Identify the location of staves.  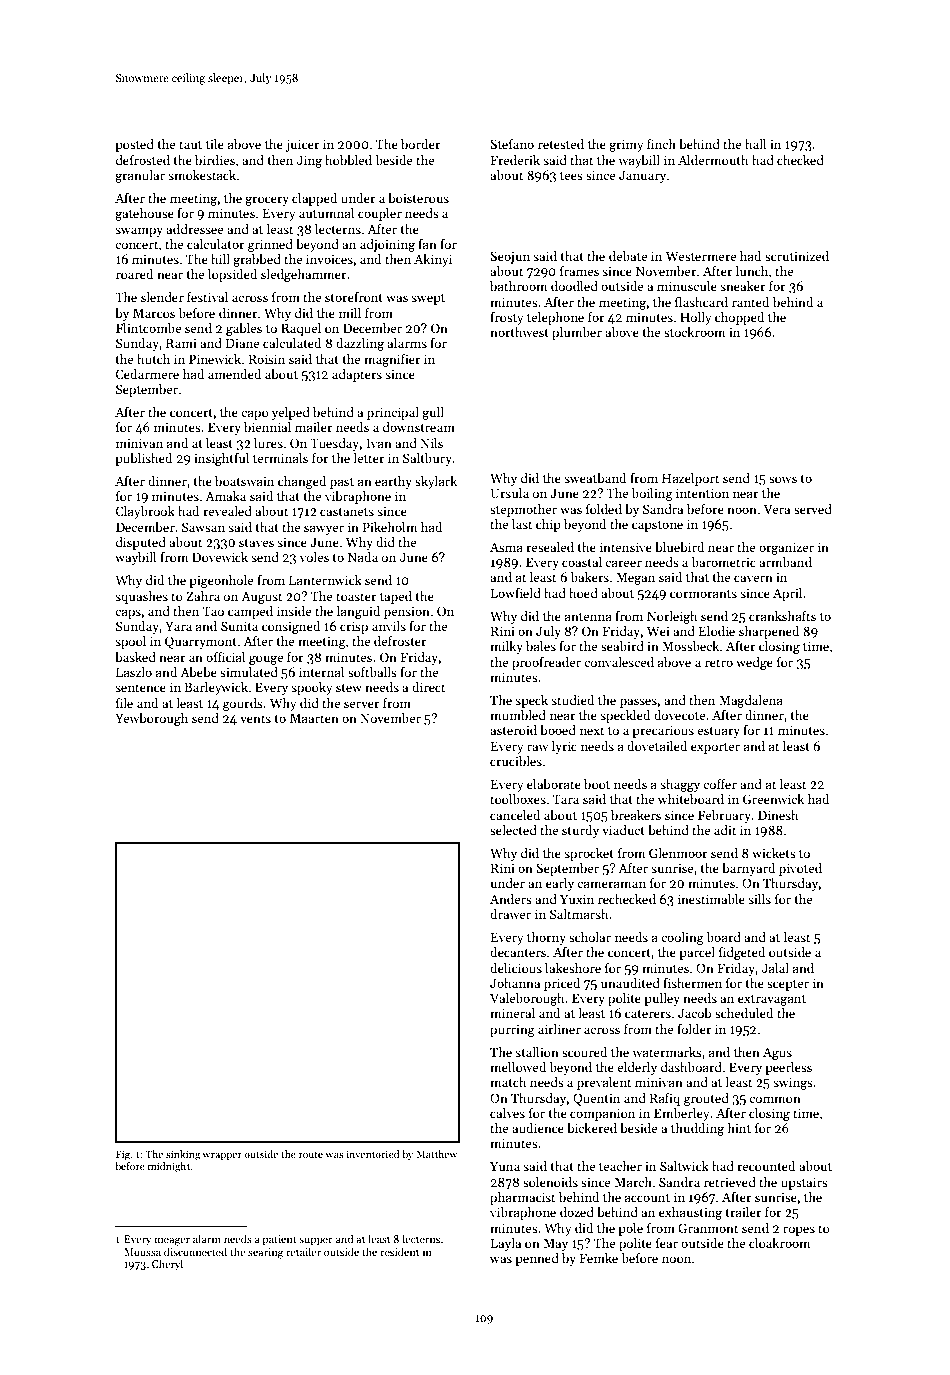
(256, 543).
